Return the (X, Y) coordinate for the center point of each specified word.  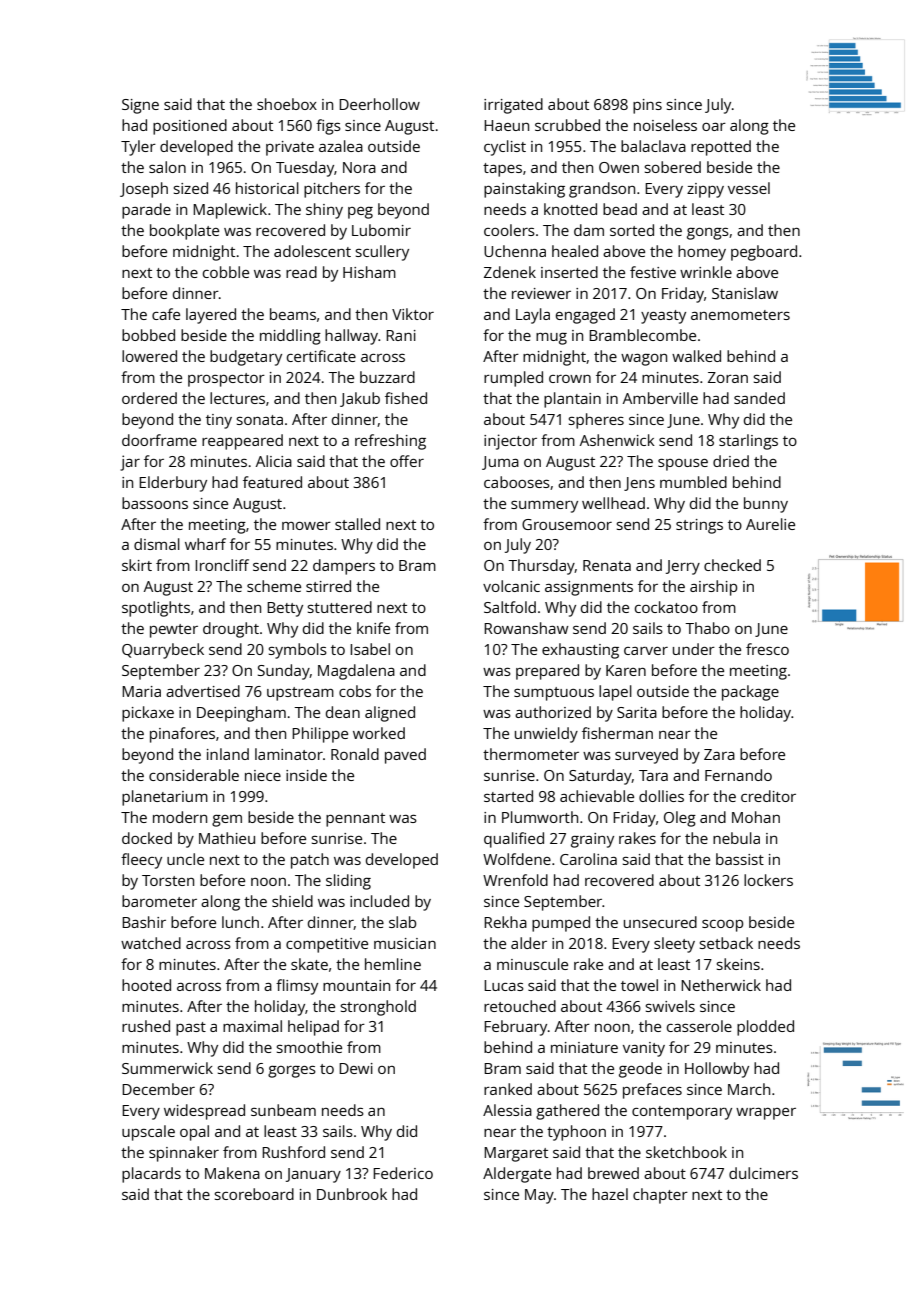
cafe (166, 314)
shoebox (287, 104)
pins (647, 106)
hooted (146, 985)
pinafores (182, 735)
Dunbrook (352, 1194)
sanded (759, 398)
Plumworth (540, 817)
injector (510, 442)
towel (639, 985)
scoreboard (254, 1194)
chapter (660, 1196)
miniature (584, 1047)
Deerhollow (379, 104)
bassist (740, 859)
